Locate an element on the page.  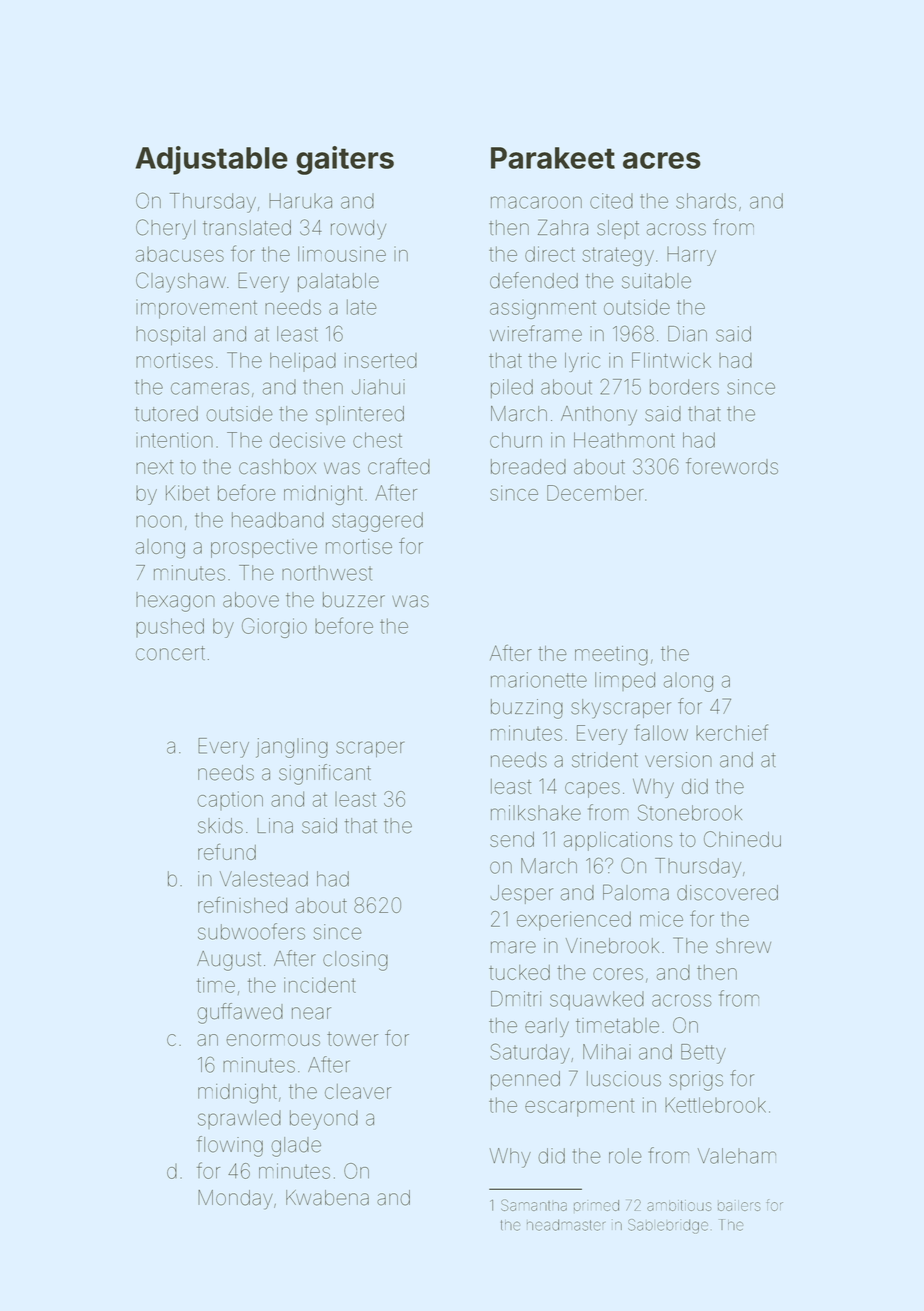
Heathmont is located at coordinates (624, 440).
